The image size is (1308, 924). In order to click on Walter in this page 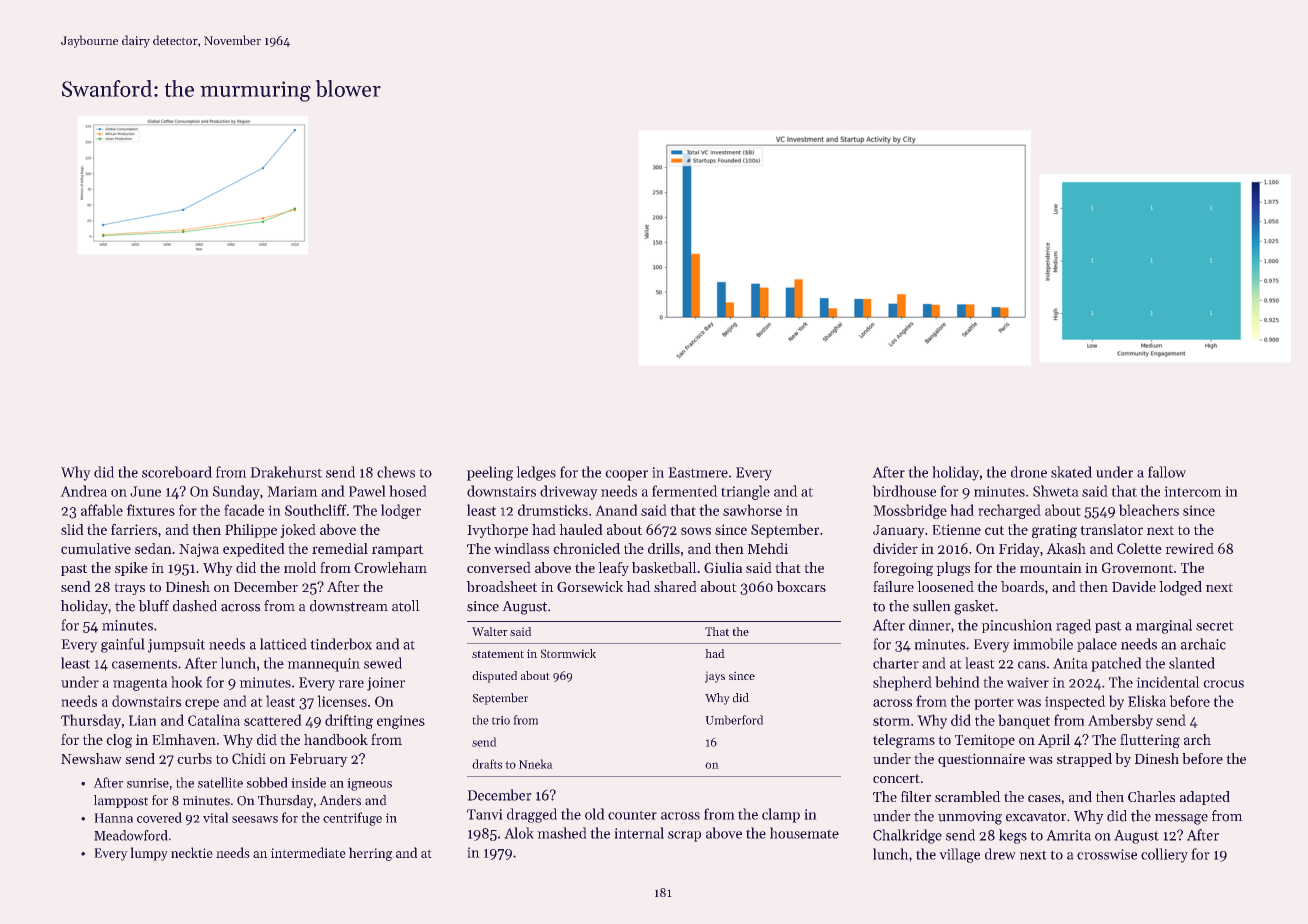, I will do `click(490, 631)`.
